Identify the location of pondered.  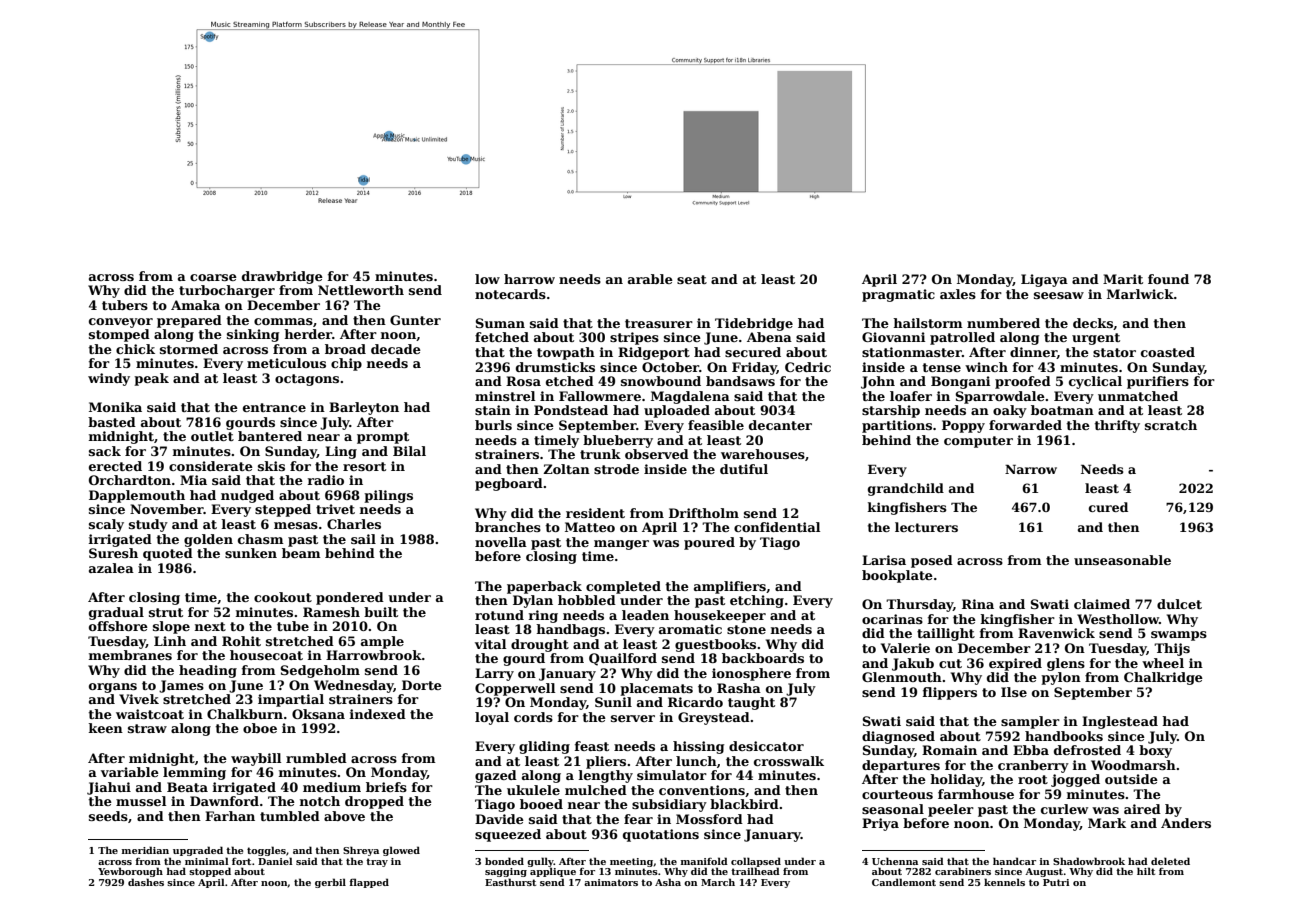
(350, 598).
